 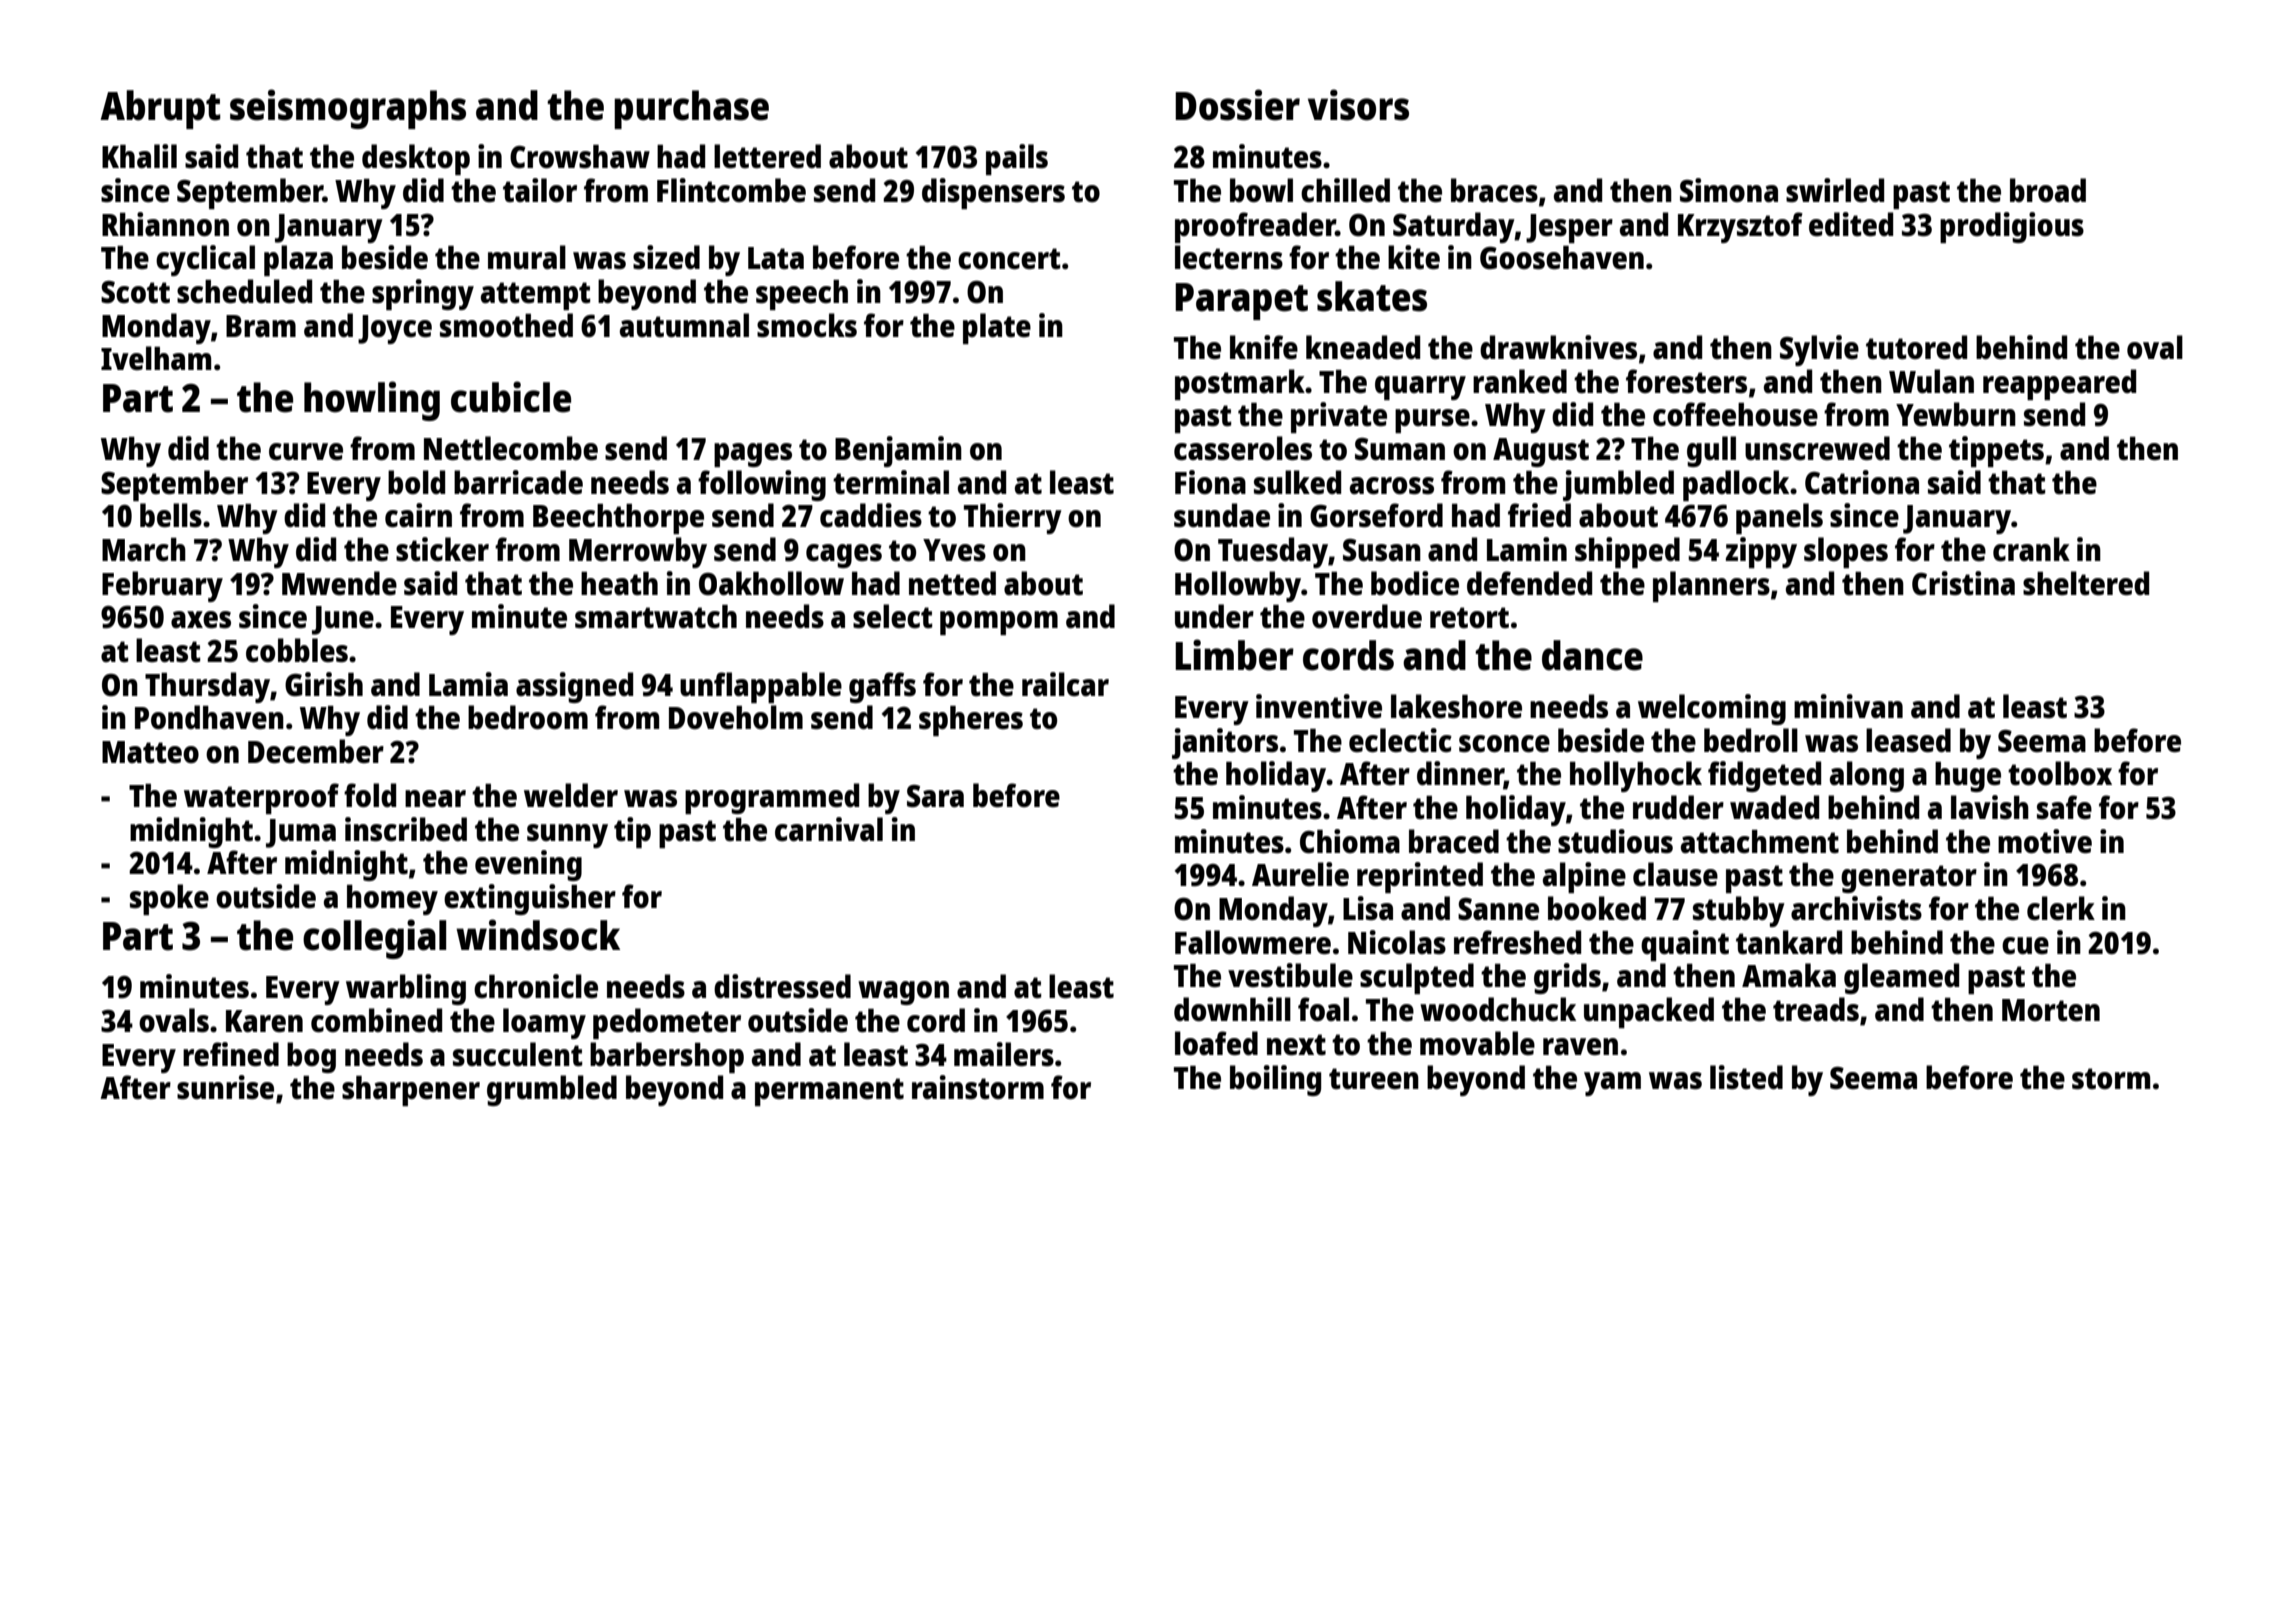 What do you see at coordinates (1237, 105) in the page?
I see `Dossier` at bounding box center [1237, 105].
